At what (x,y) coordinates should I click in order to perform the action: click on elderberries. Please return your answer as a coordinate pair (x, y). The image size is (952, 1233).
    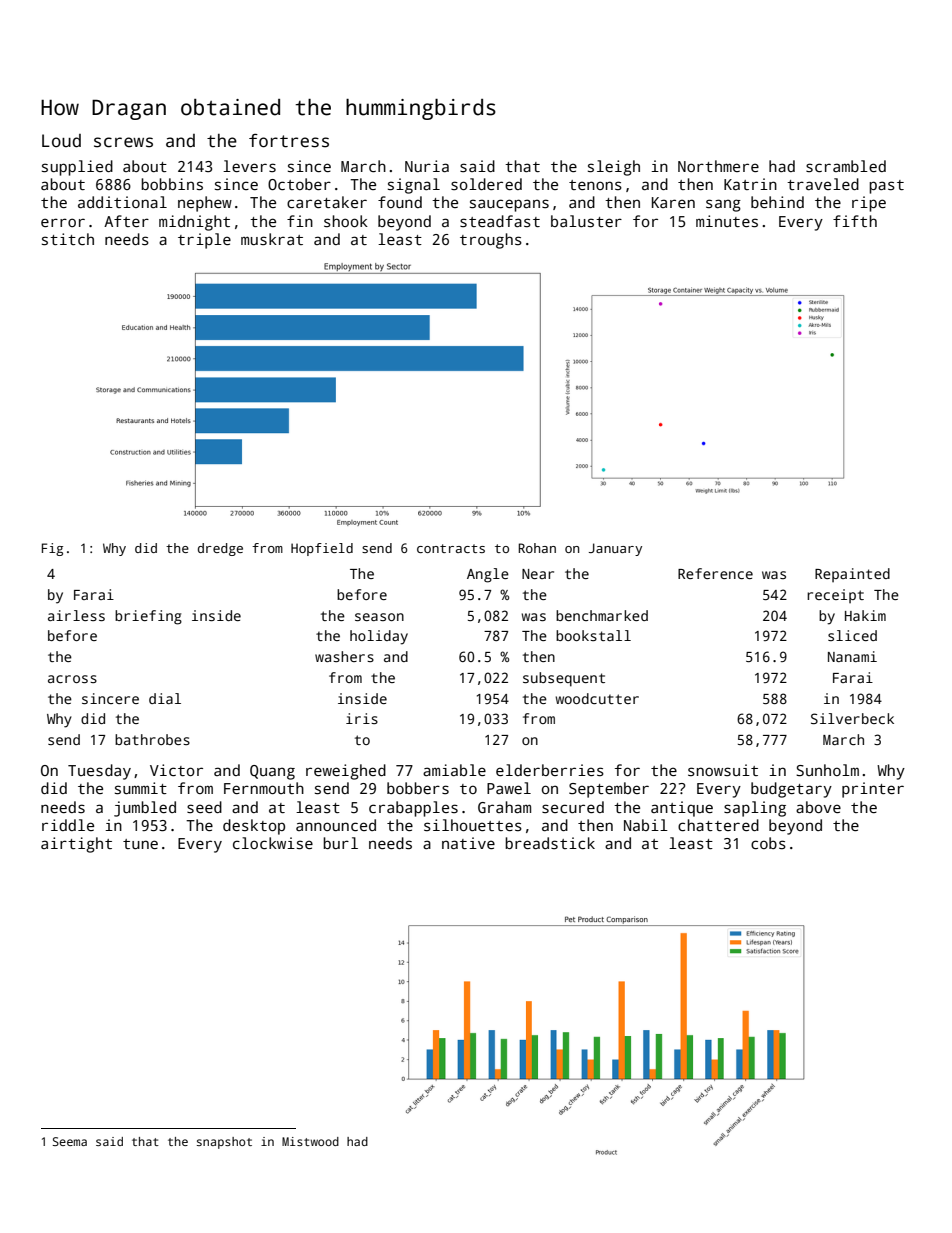
    Looking at the image, I should click on (550, 770).
